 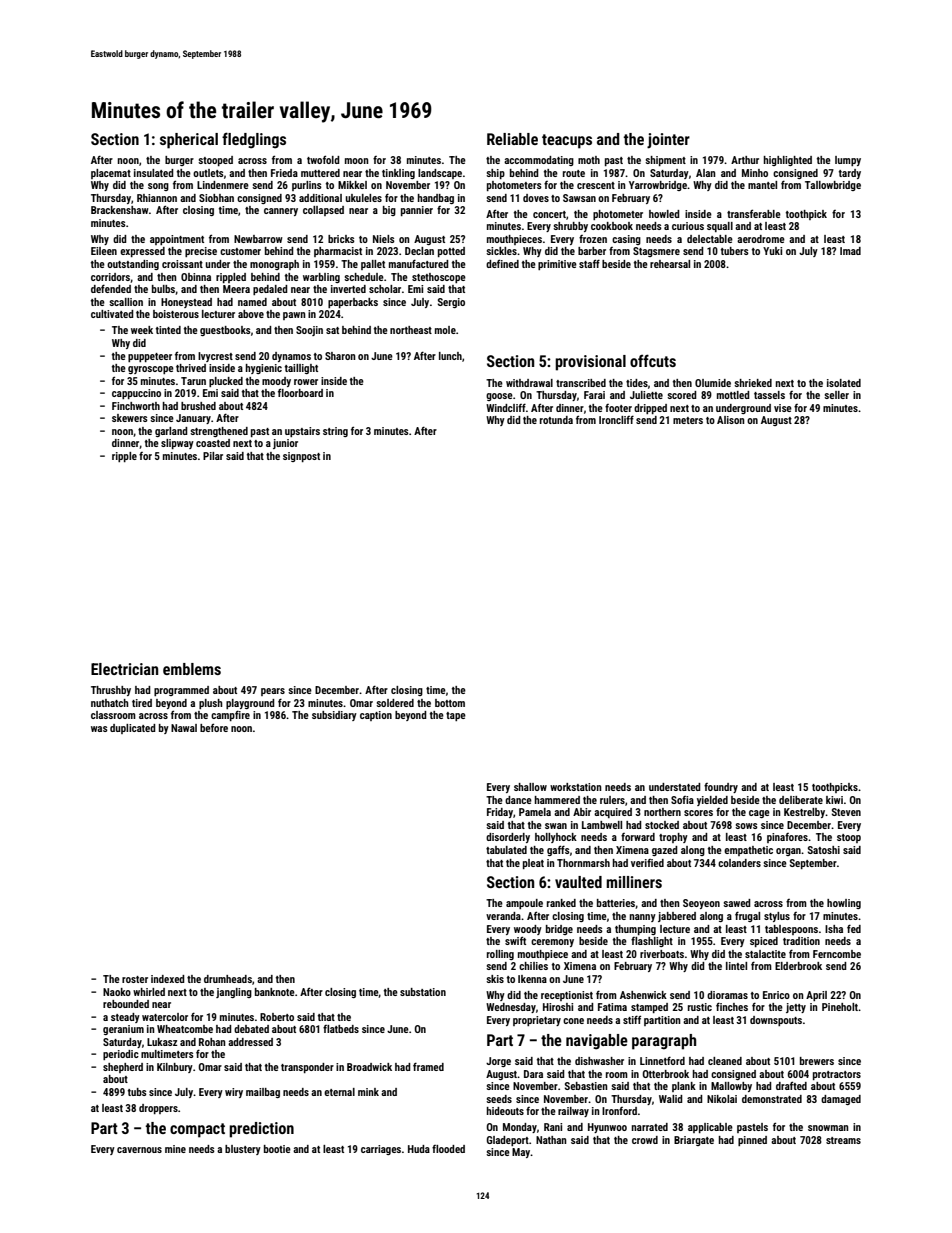 What do you see at coordinates (512, 139) in the screenshot?
I see `Reliable` at bounding box center [512, 139].
